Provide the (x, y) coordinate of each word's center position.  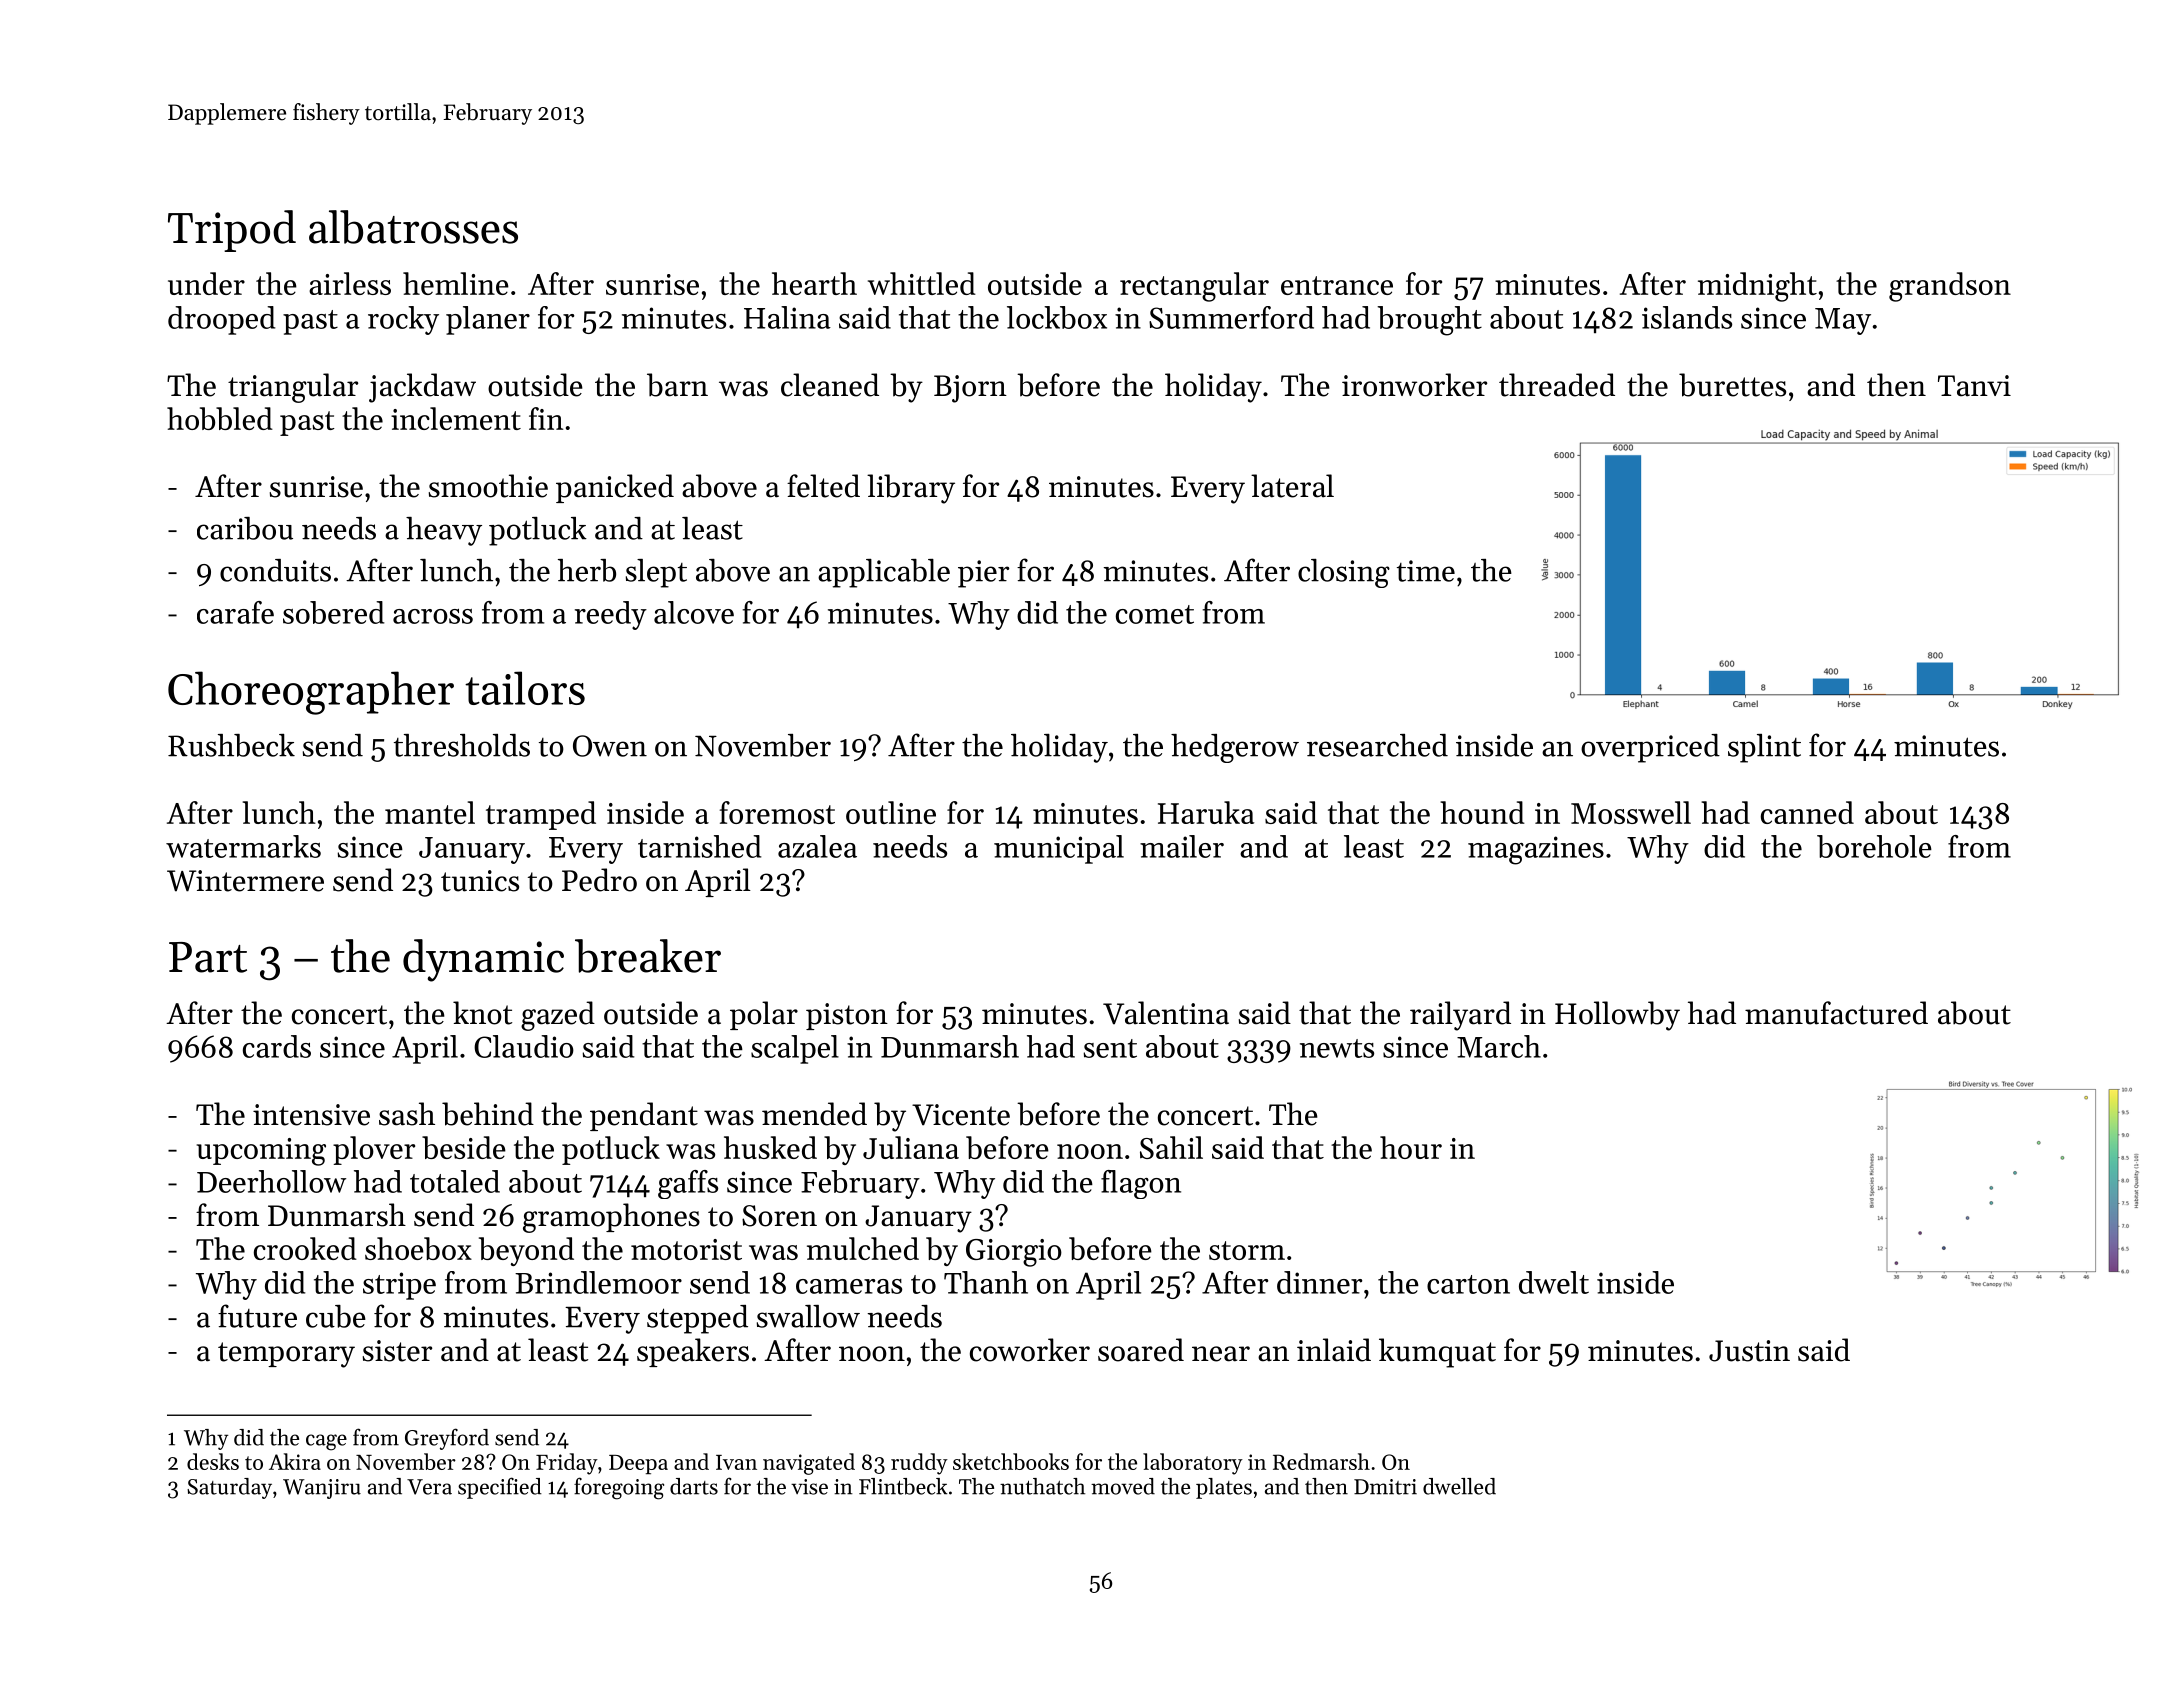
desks (213, 1461)
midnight (1757, 287)
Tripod (232, 231)
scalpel (795, 1049)
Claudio (524, 1046)
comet (1155, 614)
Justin (1749, 1351)
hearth (814, 283)
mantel (430, 812)
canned (1807, 812)
